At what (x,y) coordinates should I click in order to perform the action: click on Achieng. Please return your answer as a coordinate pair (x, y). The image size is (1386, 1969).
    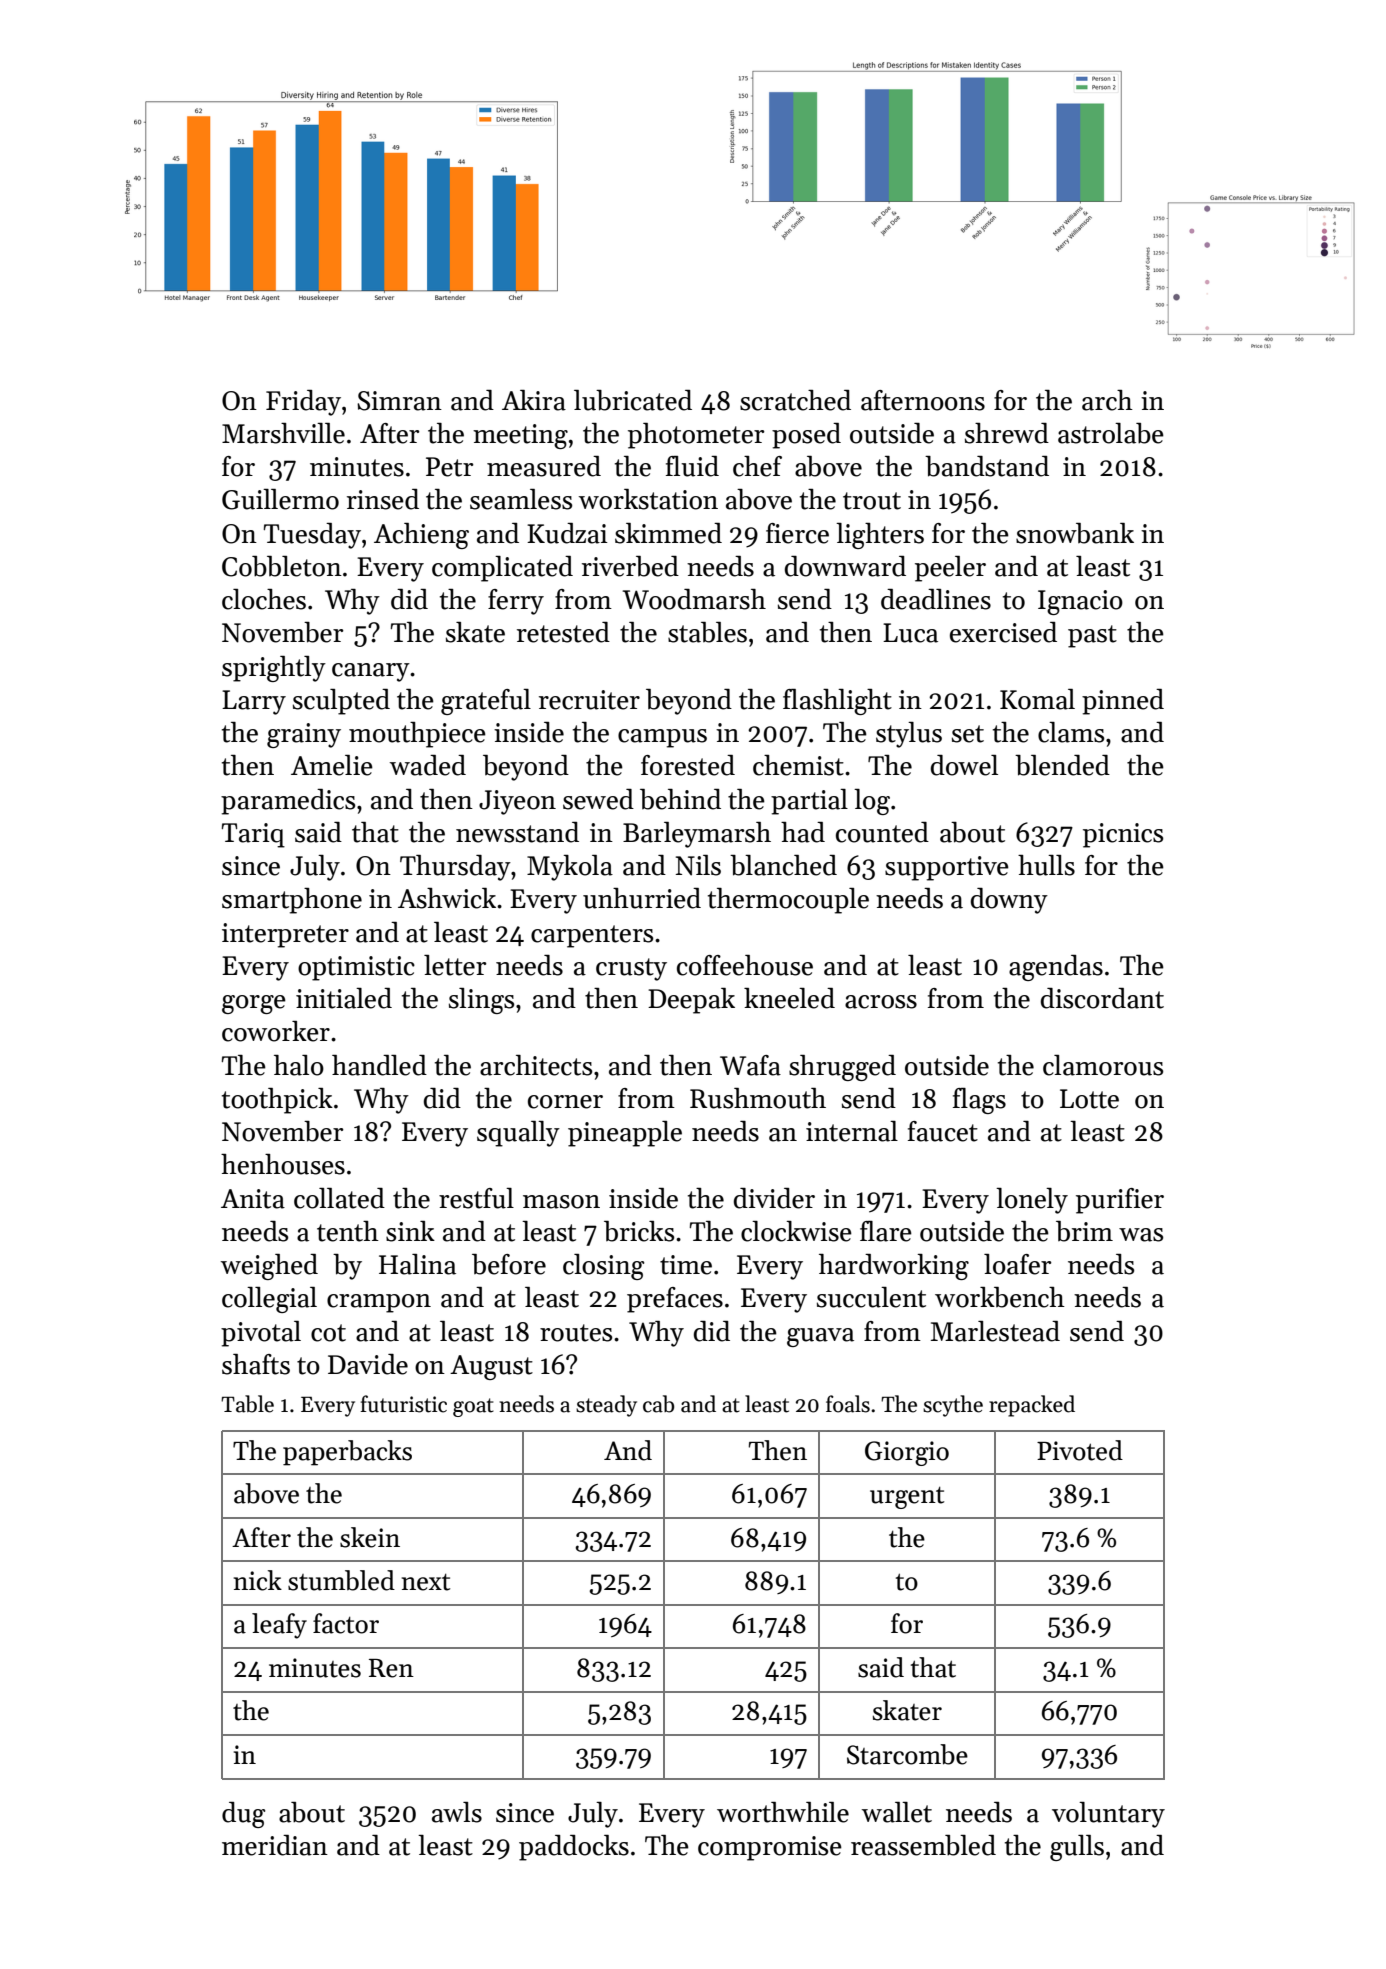
    Looking at the image, I should click on (421, 536).
